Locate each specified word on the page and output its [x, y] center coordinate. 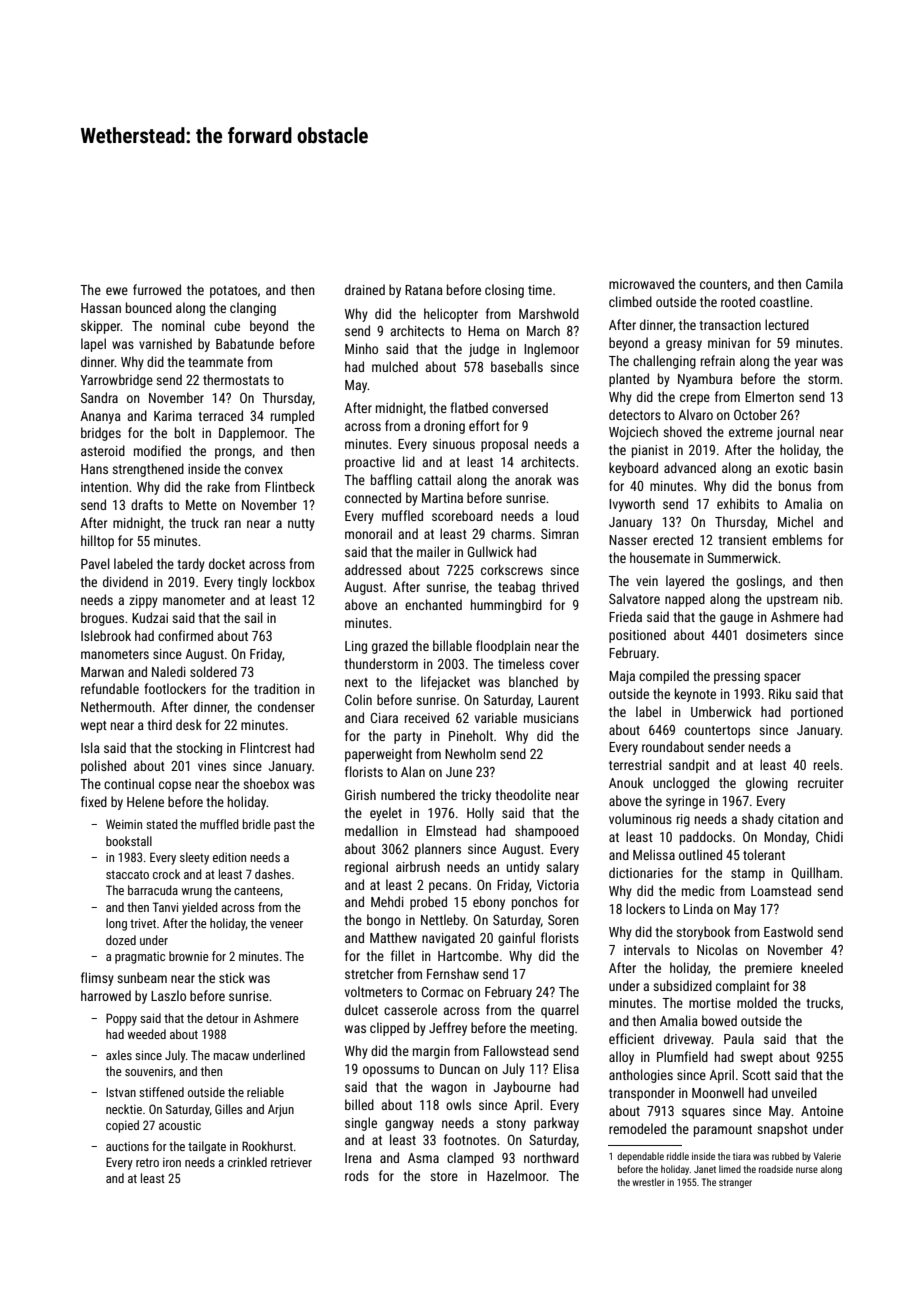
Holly [480, 814]
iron [172, 1162]
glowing [767, 784]
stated [162, 824]
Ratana [424, 290]
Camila [824, 283]
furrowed [157, 289]
